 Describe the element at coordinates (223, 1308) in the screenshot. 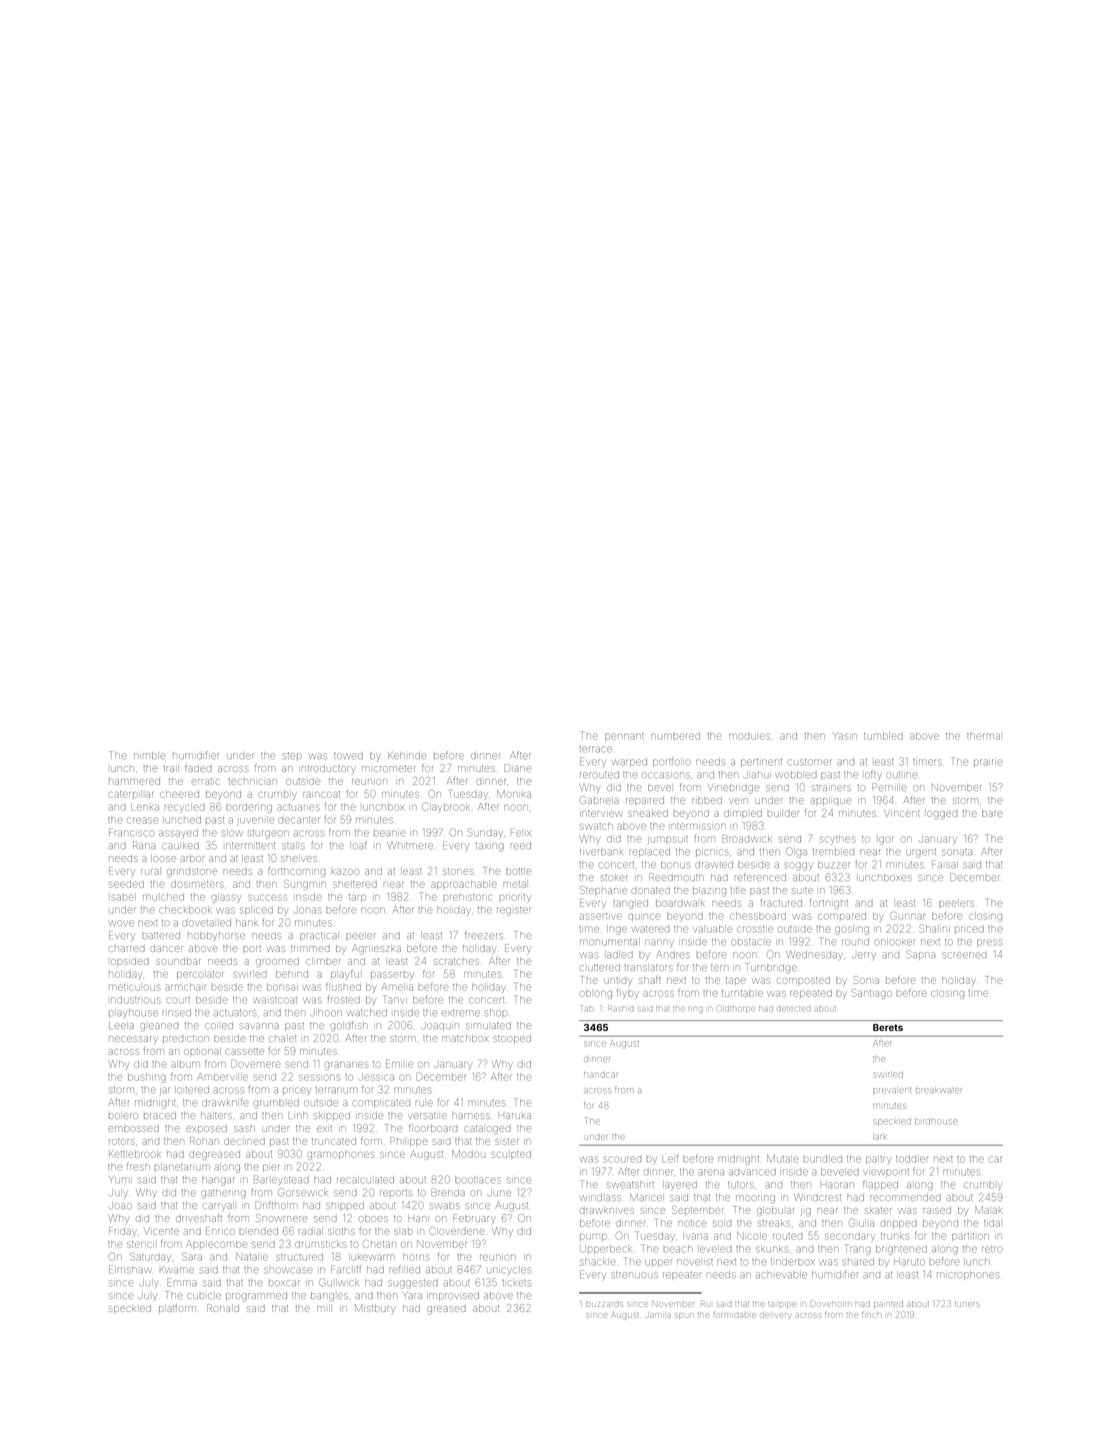

I see `Ronald` at that location.
